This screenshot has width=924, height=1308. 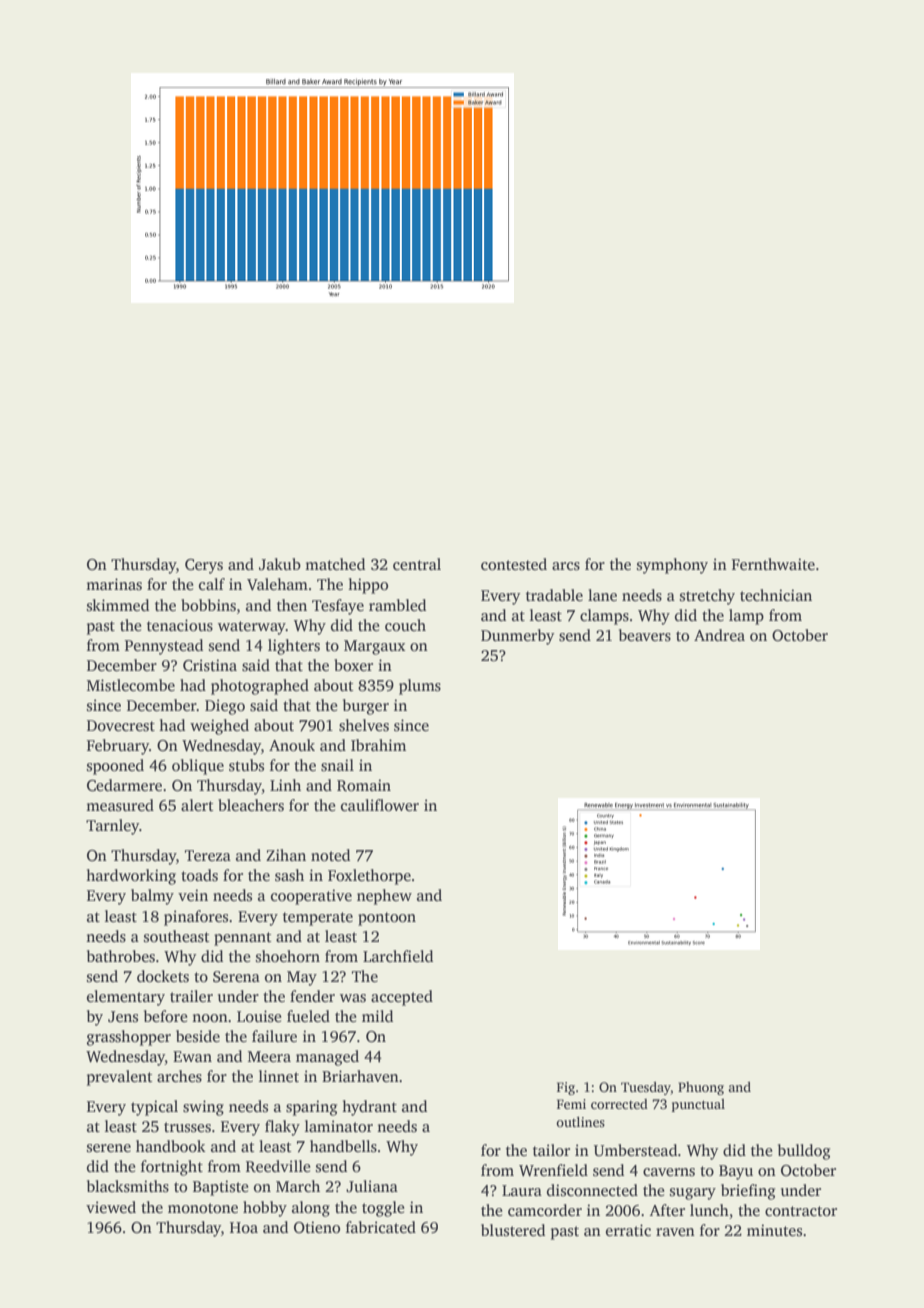 I want to click on symphony, so click(x=672, y=566).
